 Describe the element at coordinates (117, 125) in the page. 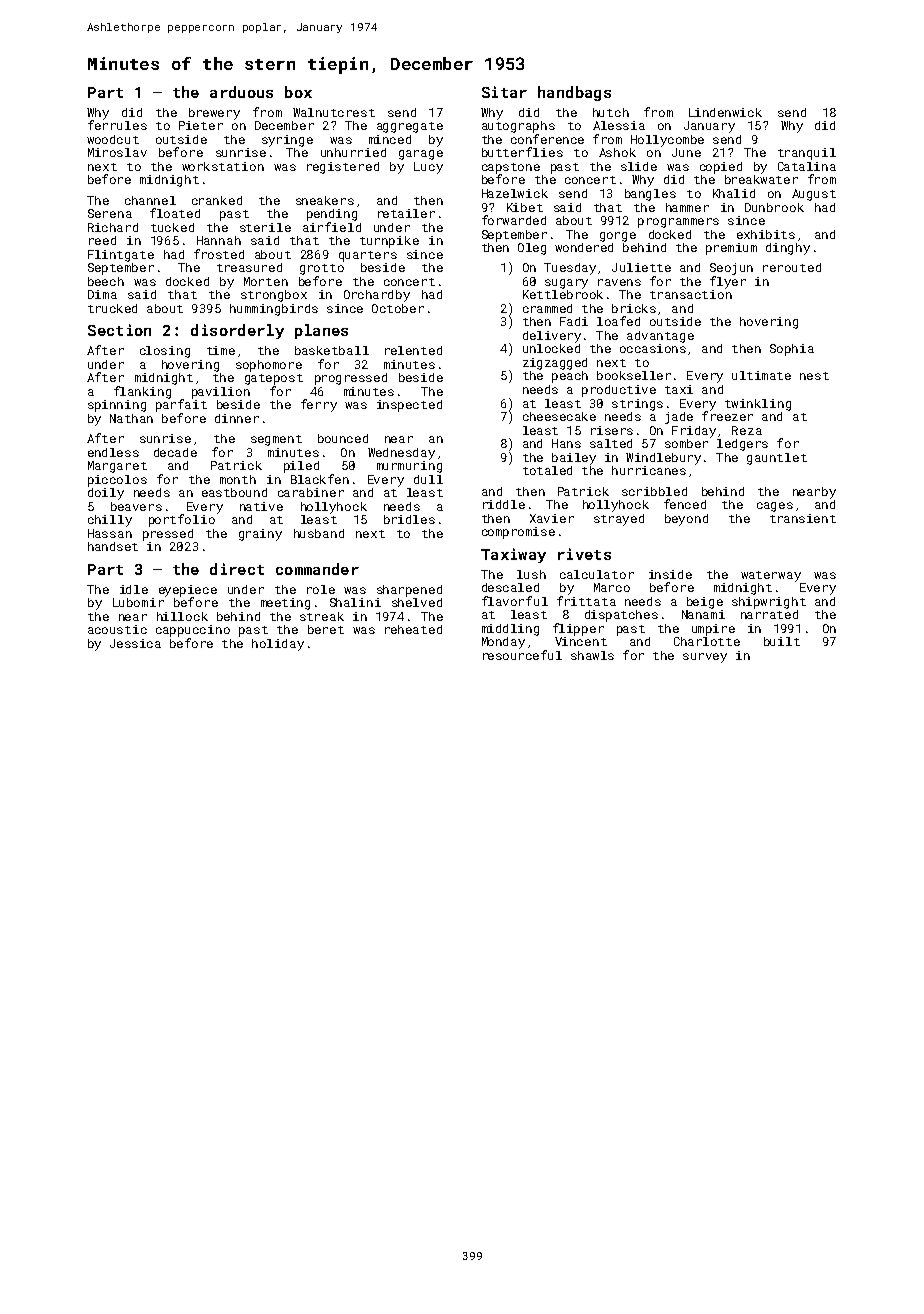

I see `ferrules` at that location.
